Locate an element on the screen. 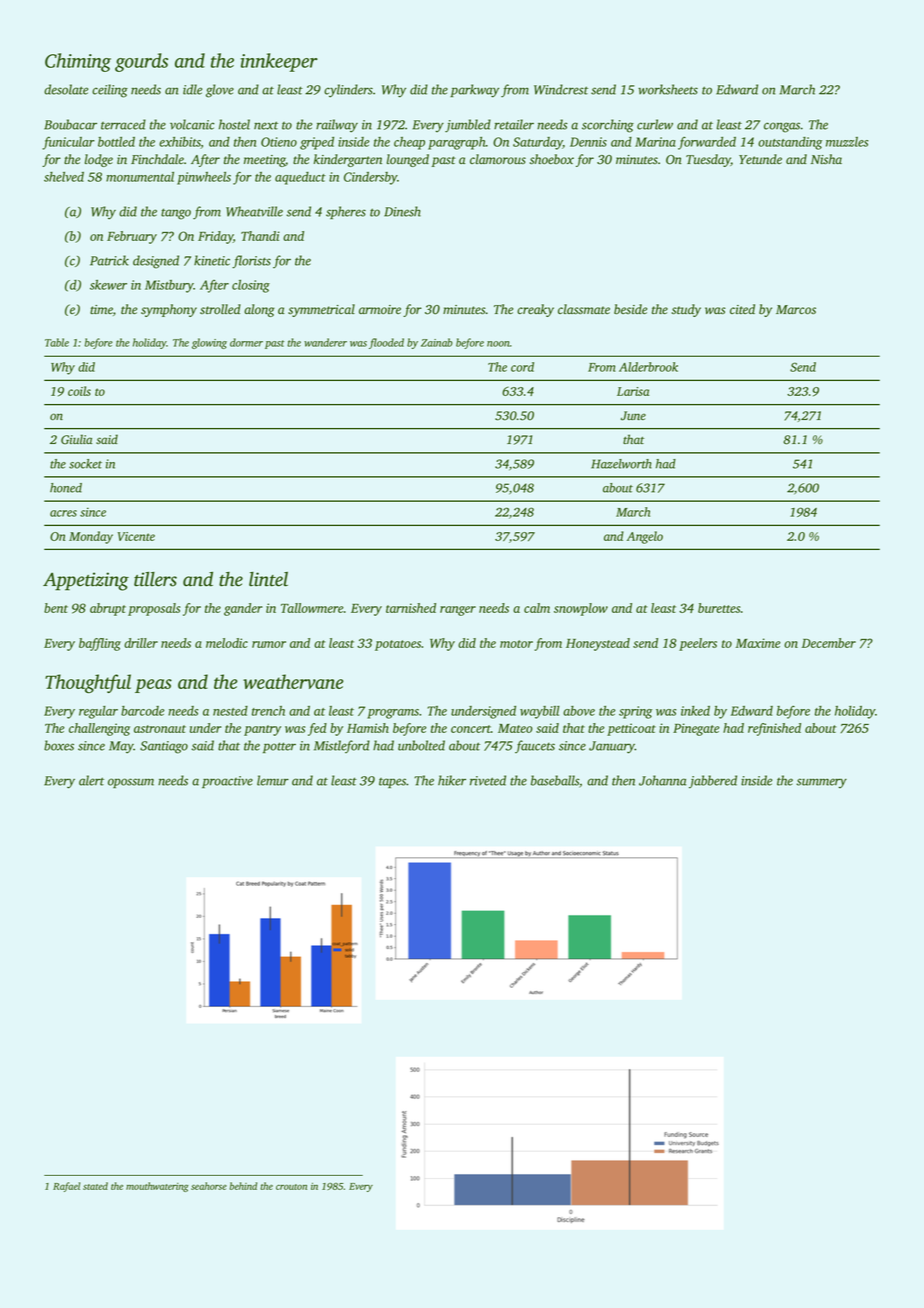 Image resolution: width=924 pixels, height=1308 pixels. waybill is located at coordinates (540, 712).
